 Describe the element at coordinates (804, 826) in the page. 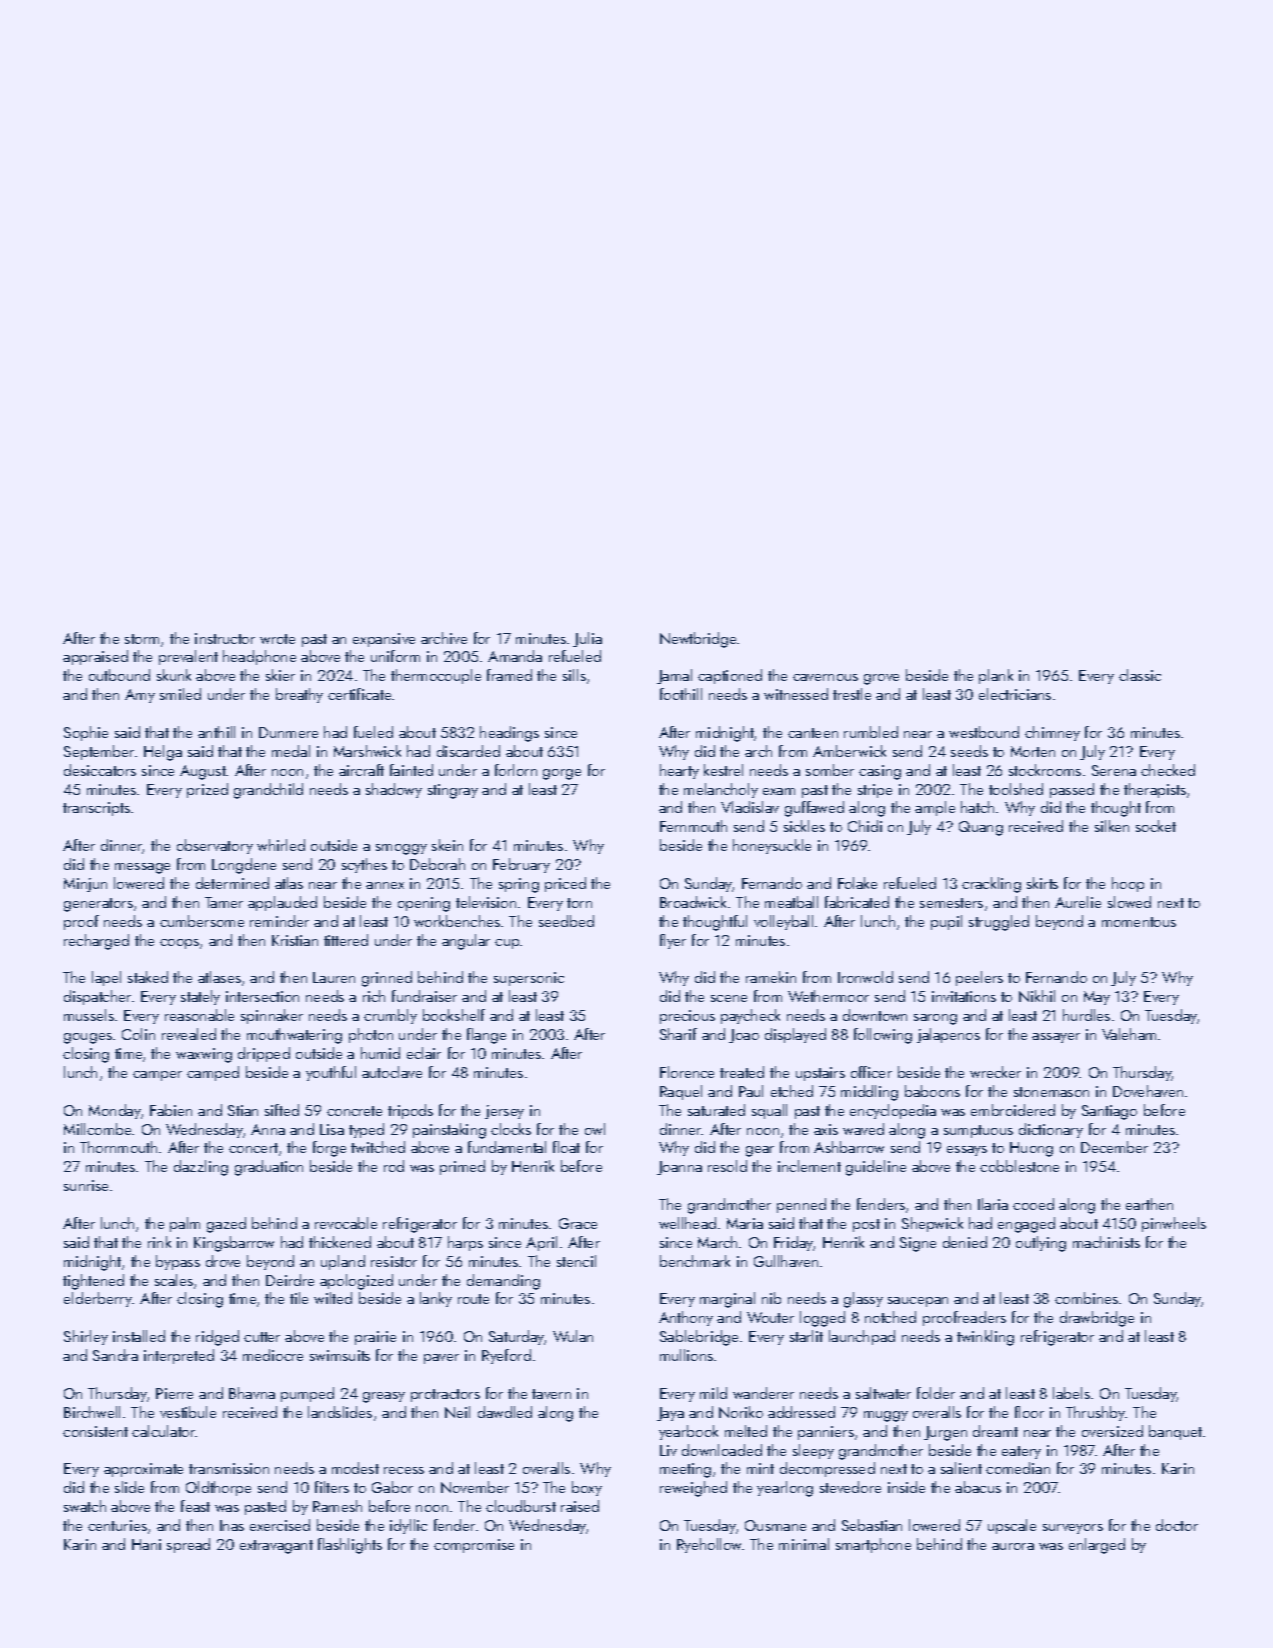

I see `sickles` at that location.
